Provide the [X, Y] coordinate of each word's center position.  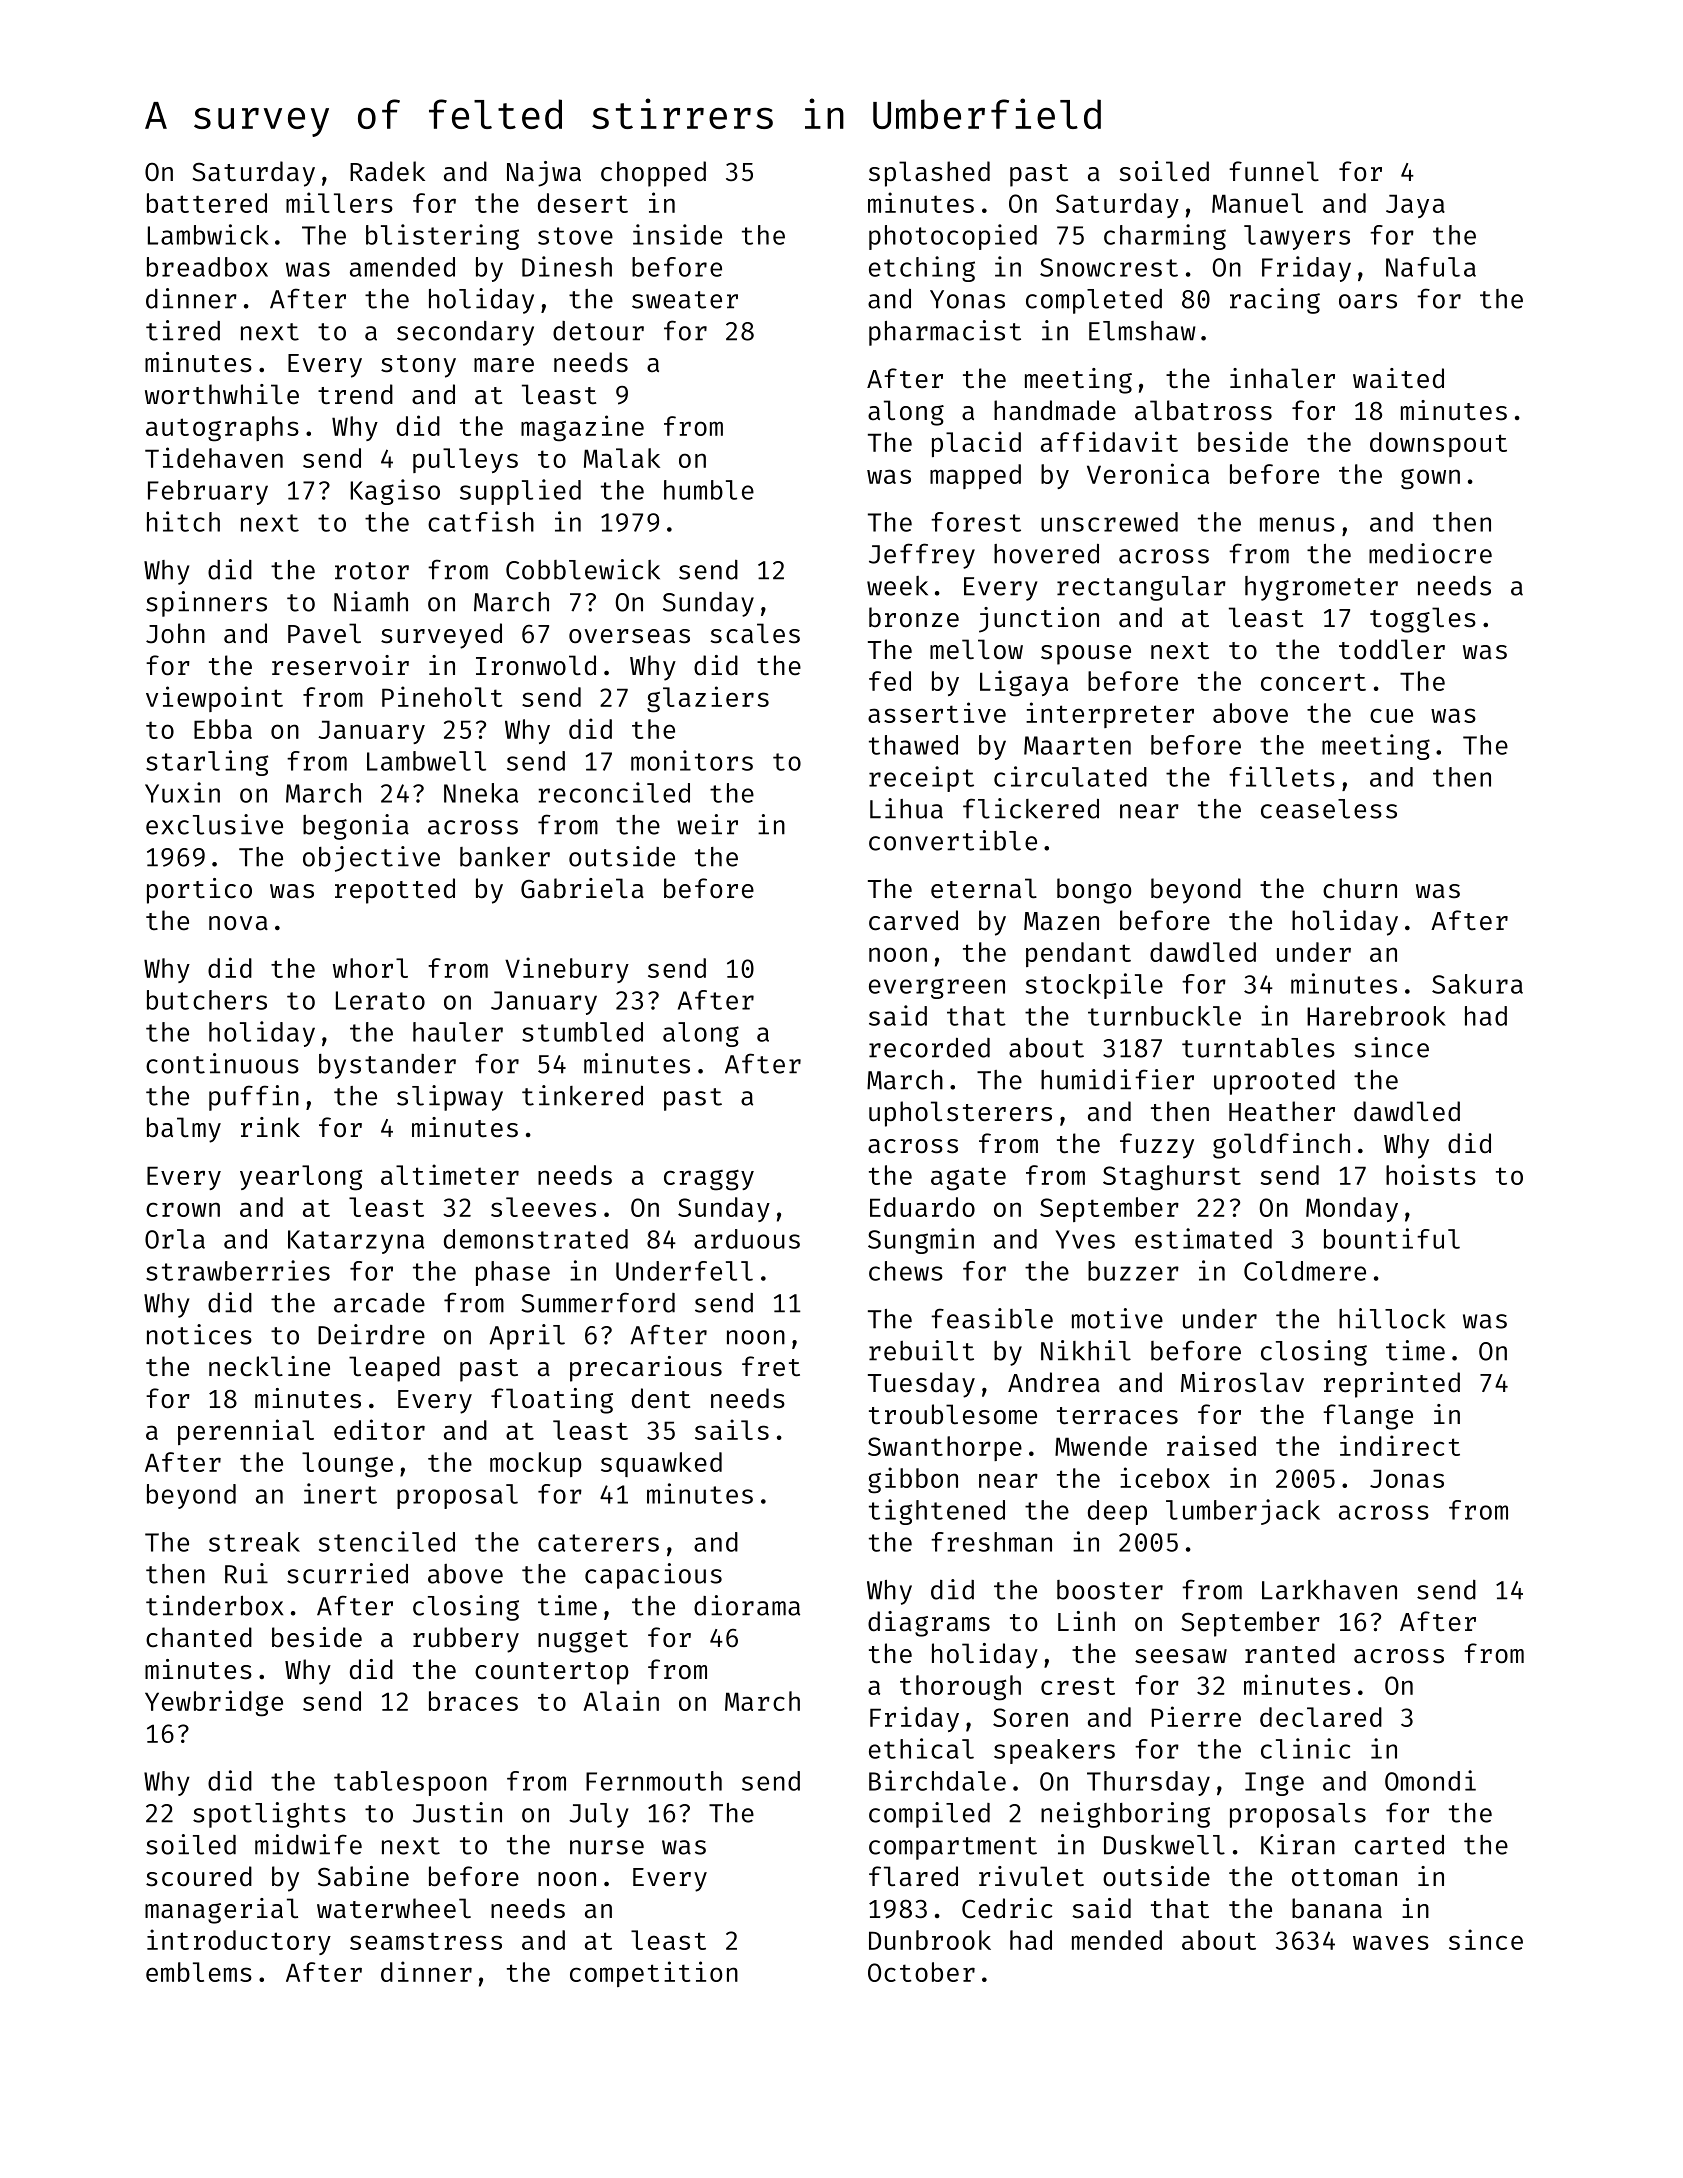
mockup [535, 1464]
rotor [372, 571]
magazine [582, 428]
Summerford [598, 1302]
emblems [199, 1972]
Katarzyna [356, 1242]
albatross [1203, 410]
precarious [646, 1369]
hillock [1392, 1318]
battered [207, 203]
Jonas [1407, 1478]
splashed [929, 174]
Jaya [1415, 206]
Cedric [1007, 1908]
